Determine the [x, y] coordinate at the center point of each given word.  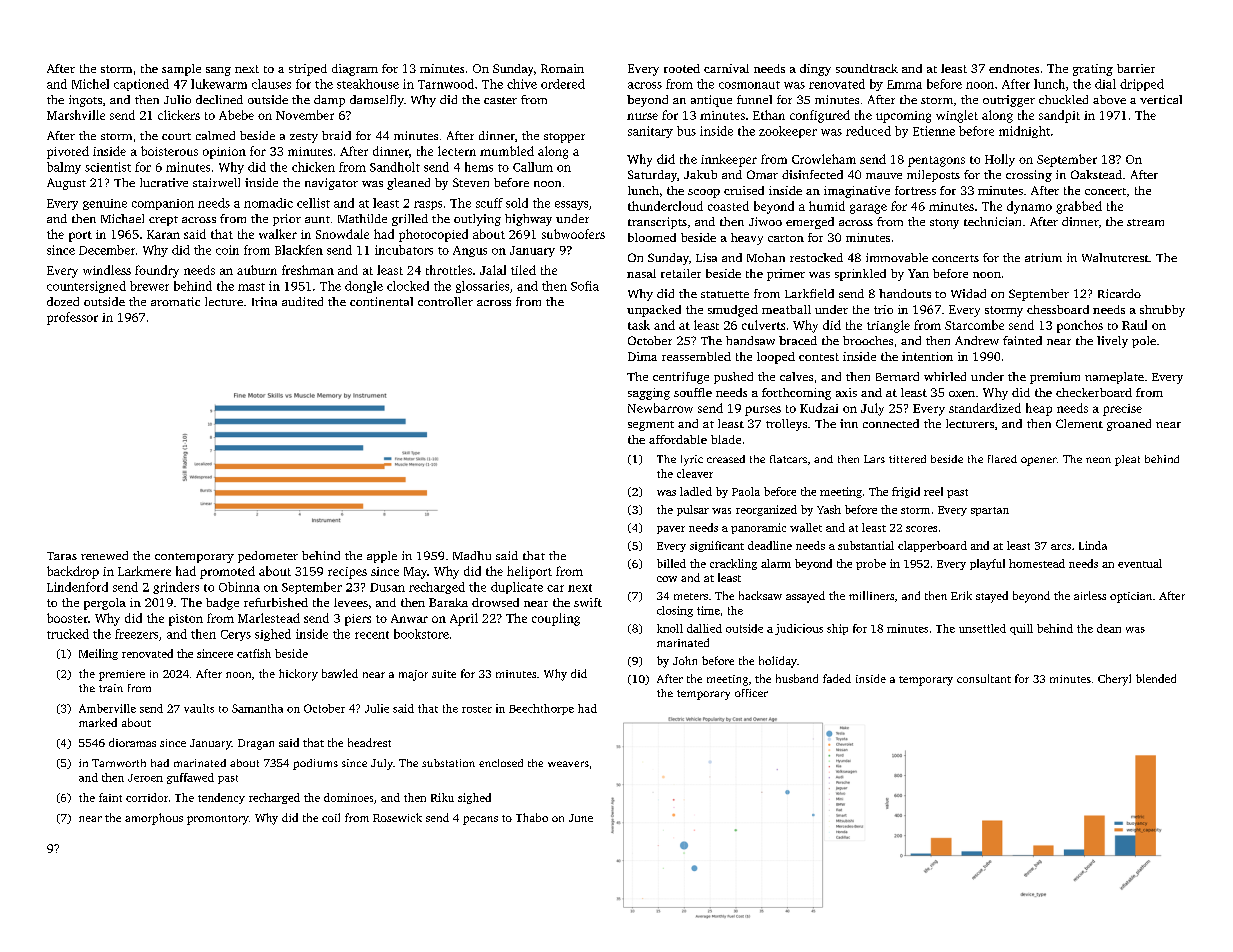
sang [218, 71]
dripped [1142, 85]
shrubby [1162, 311]
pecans [480, 820]
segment [651, 426]
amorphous [154, 819]
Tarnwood [446, 84]
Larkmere [144, 571]
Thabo [532, 817]
